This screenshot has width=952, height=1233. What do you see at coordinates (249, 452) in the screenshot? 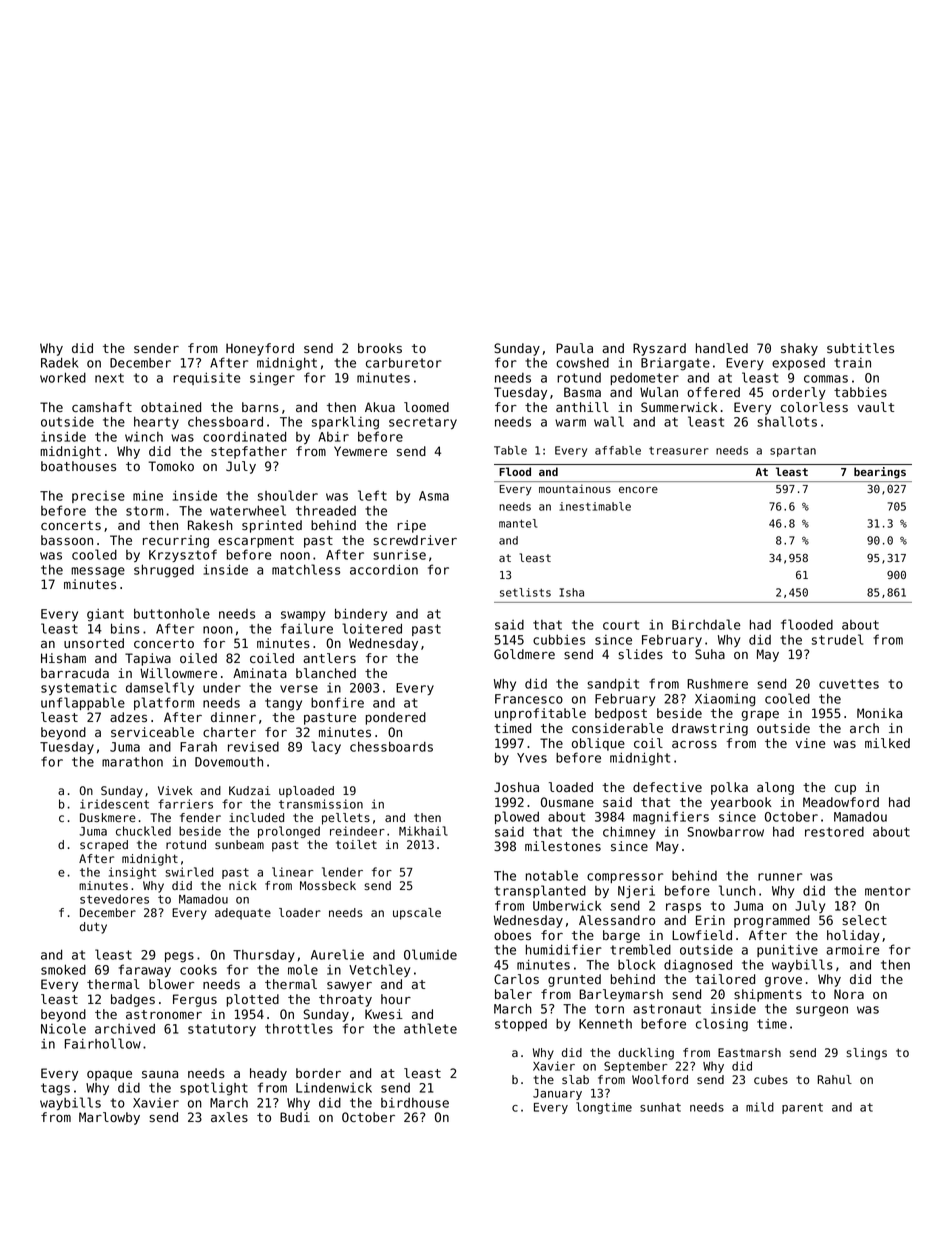
I see `stepfather` at bounding box center [249, 452].
